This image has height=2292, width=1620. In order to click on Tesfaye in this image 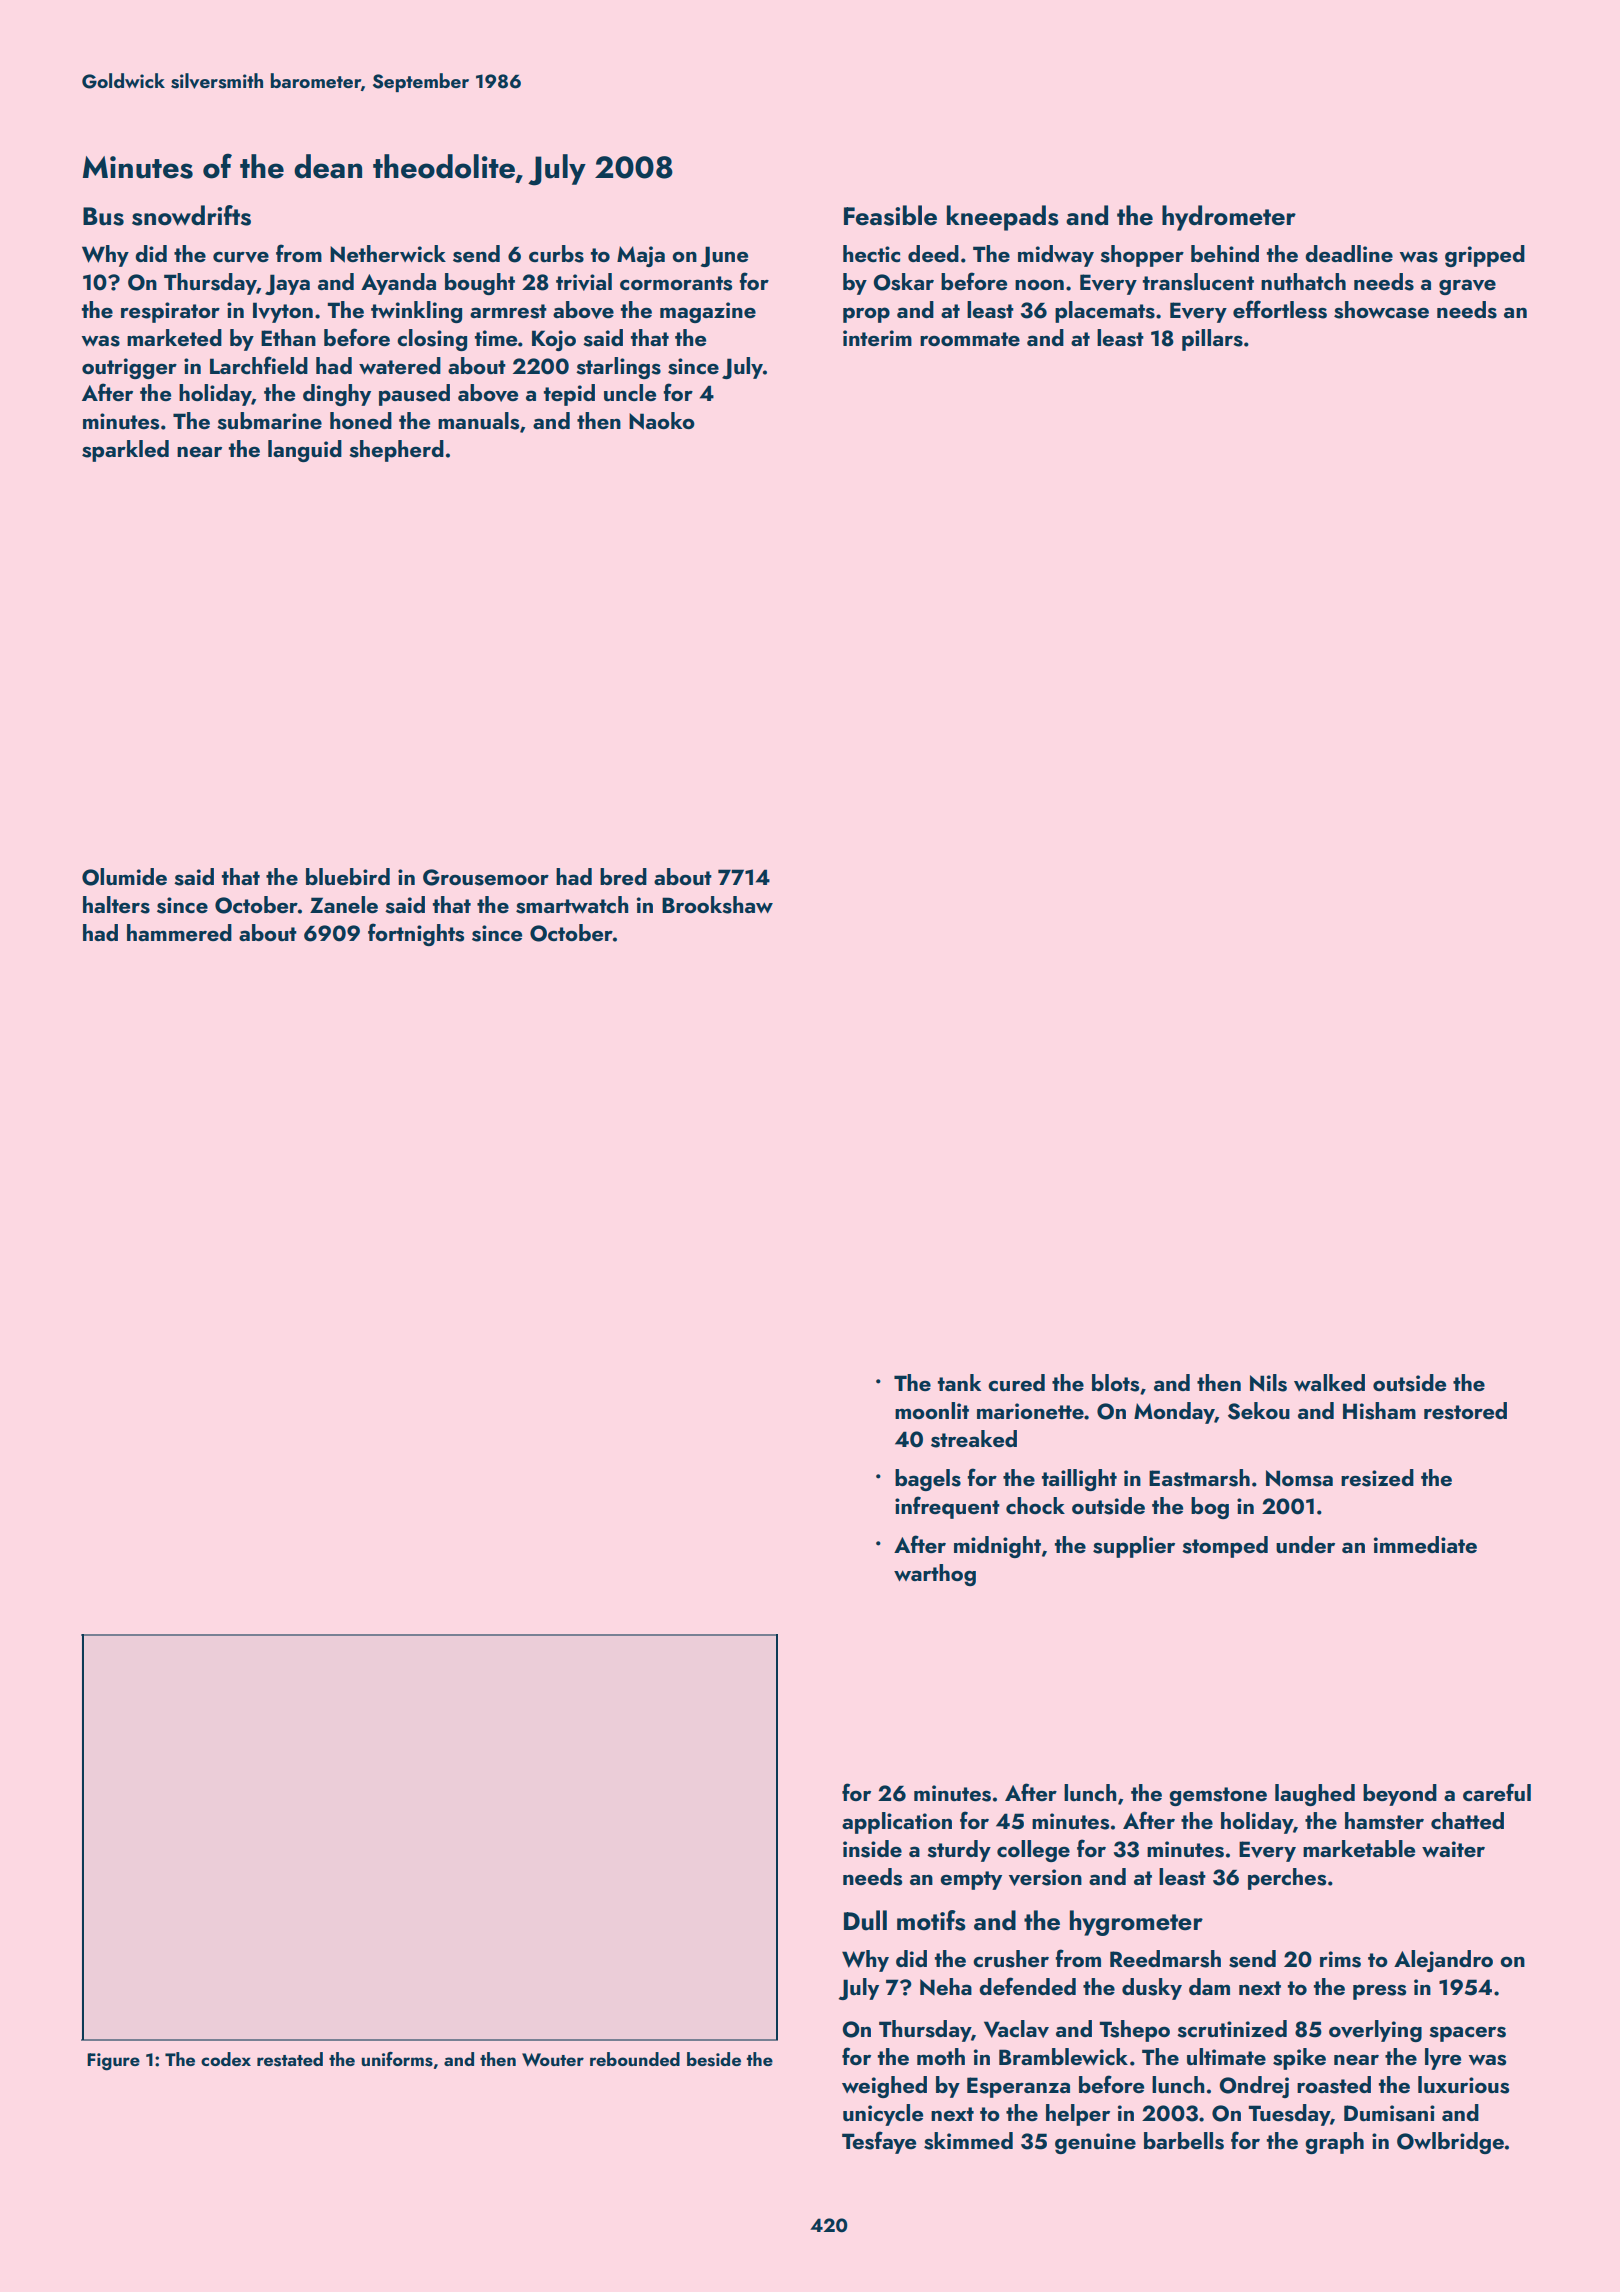, I will do `click(879, 2142)`.
